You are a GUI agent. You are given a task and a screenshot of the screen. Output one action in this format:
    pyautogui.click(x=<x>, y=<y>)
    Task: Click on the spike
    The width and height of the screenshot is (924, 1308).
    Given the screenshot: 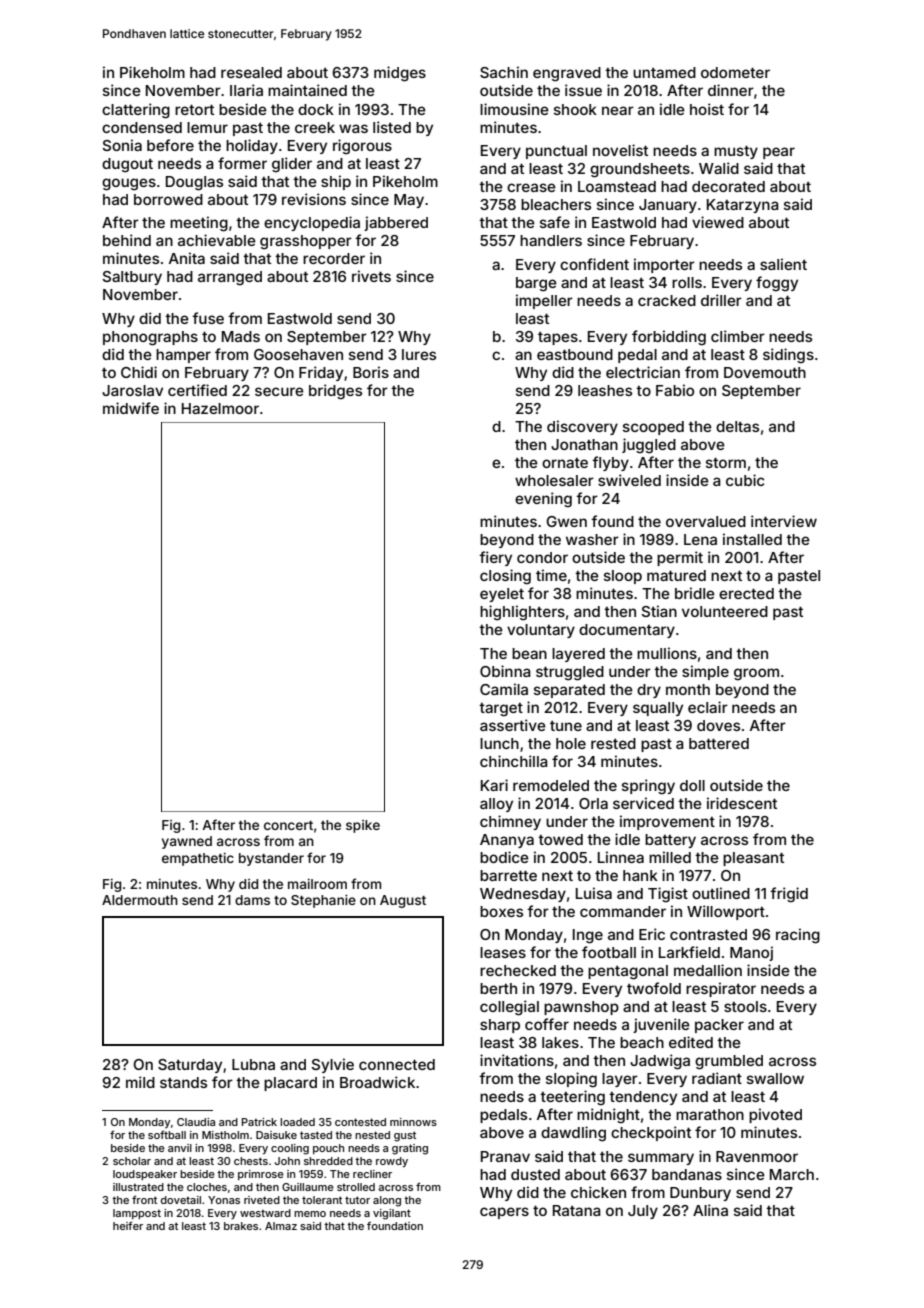 What is the action you would take?
    pyautogui.click(x=363, y=826)
